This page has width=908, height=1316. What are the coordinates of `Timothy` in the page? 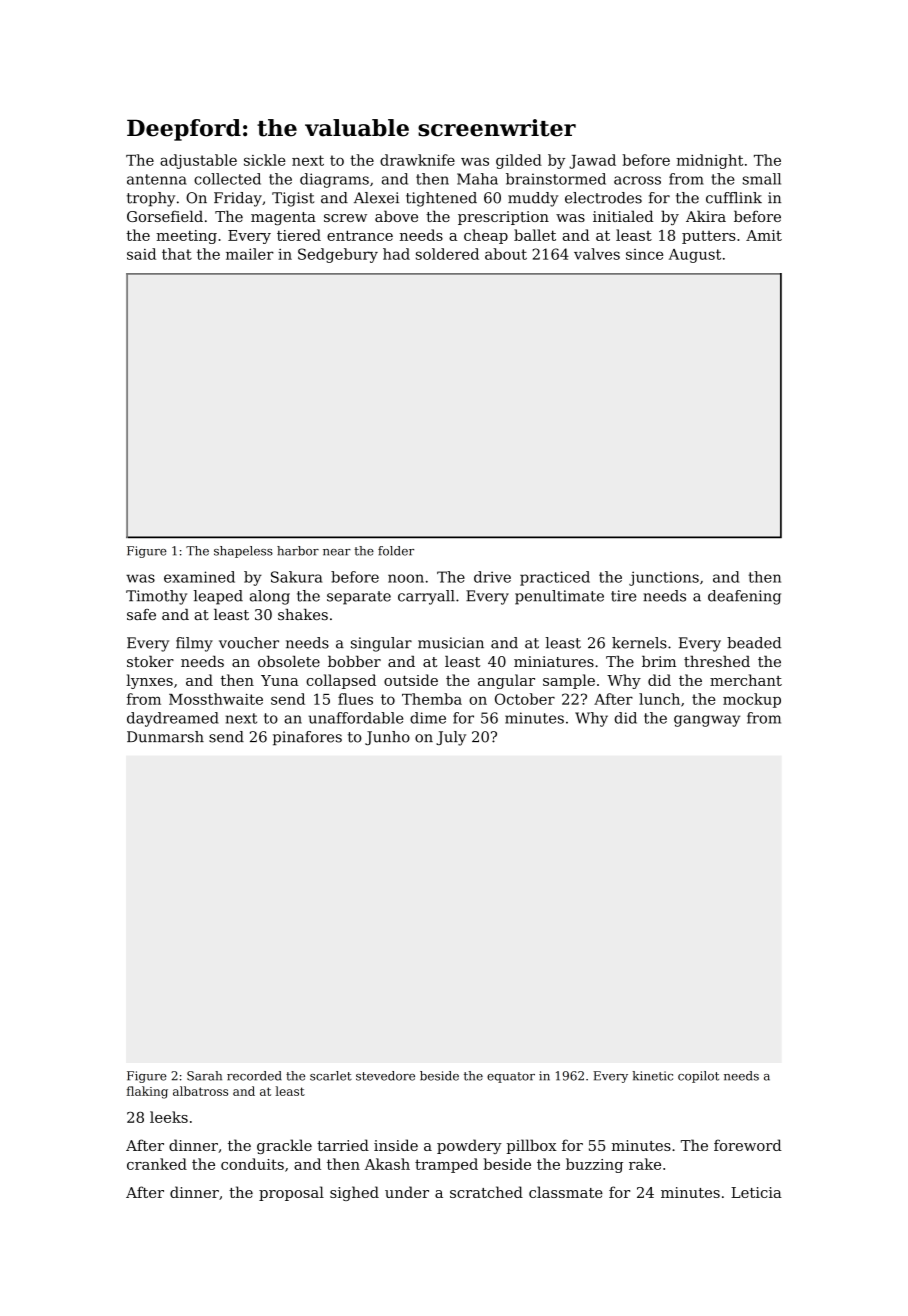 It's located at (156, 597).
